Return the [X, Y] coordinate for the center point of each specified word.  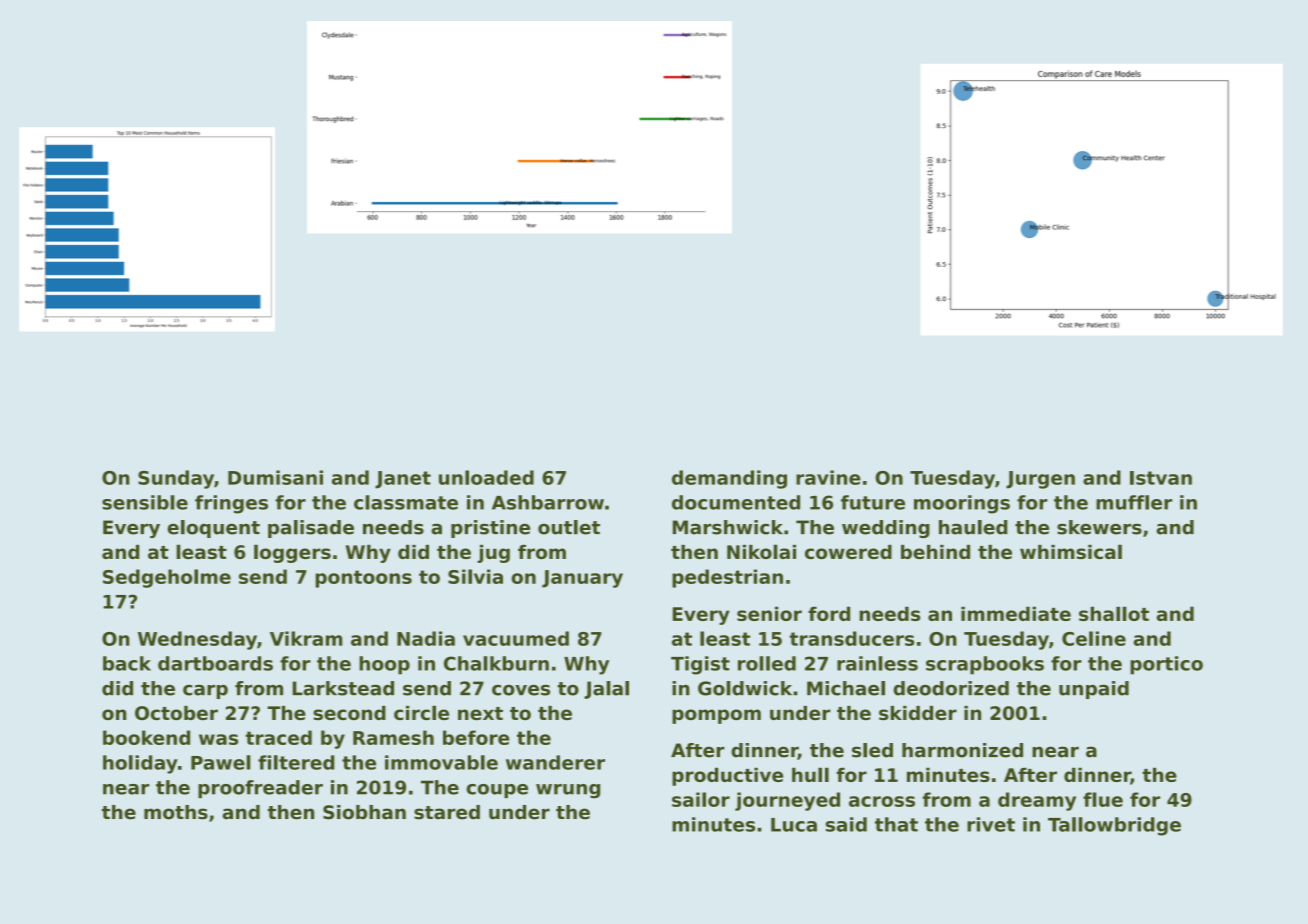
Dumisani [275, 477]
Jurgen [1040, 480]
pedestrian [727, 578]
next [480, 713]
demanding [729, 479]
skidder [918, 713]
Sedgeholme [167, 578]
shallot [1114, 613]
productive [727, 776]
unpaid [1094, 690]
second [349, 713]
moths [176, 812]
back [127, 663]
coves [521, 690]
